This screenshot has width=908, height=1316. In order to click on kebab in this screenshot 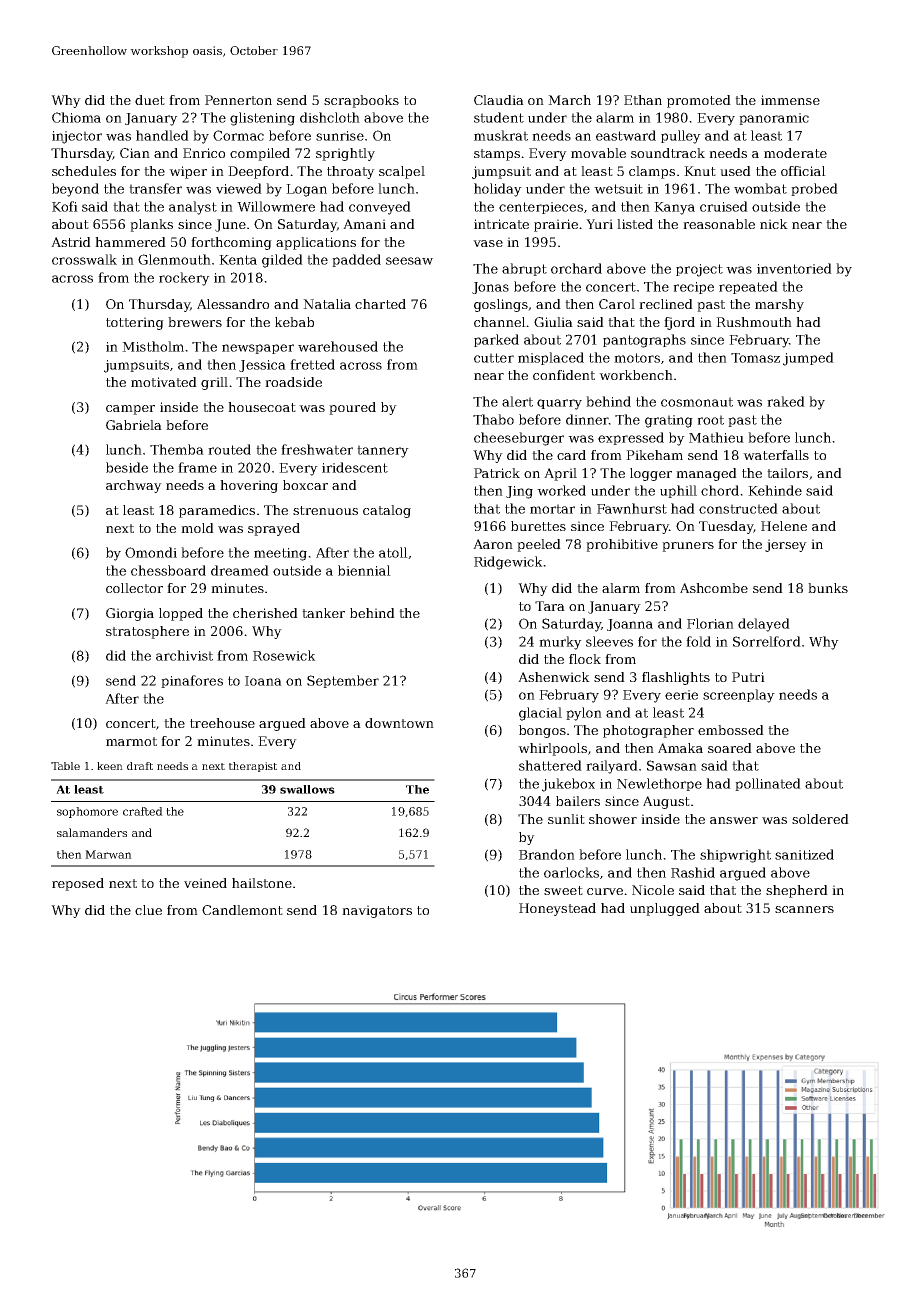, I will do `click(294, 322)`.
